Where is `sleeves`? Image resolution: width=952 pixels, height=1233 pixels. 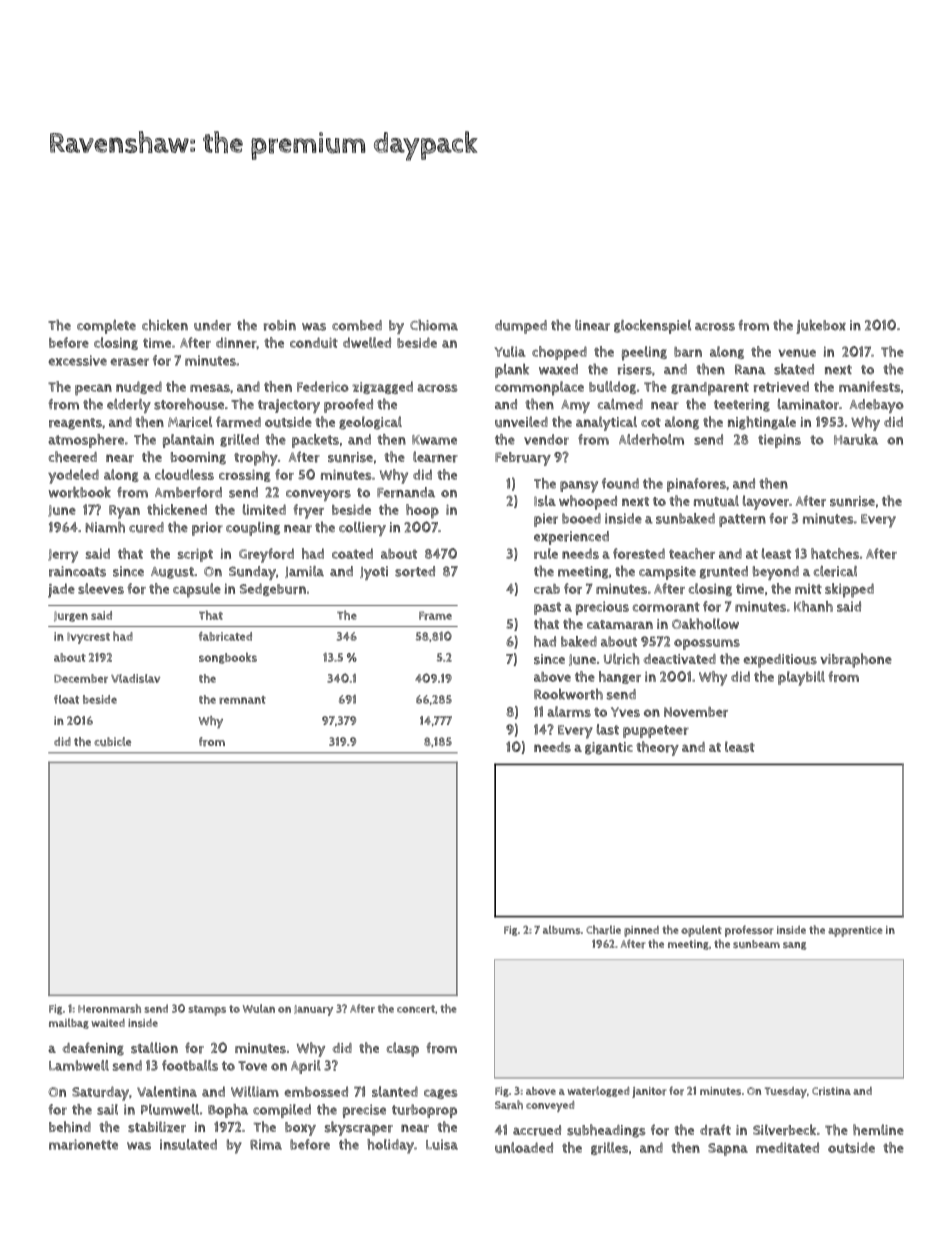
sleeves is located at coordinates (101, 588).
